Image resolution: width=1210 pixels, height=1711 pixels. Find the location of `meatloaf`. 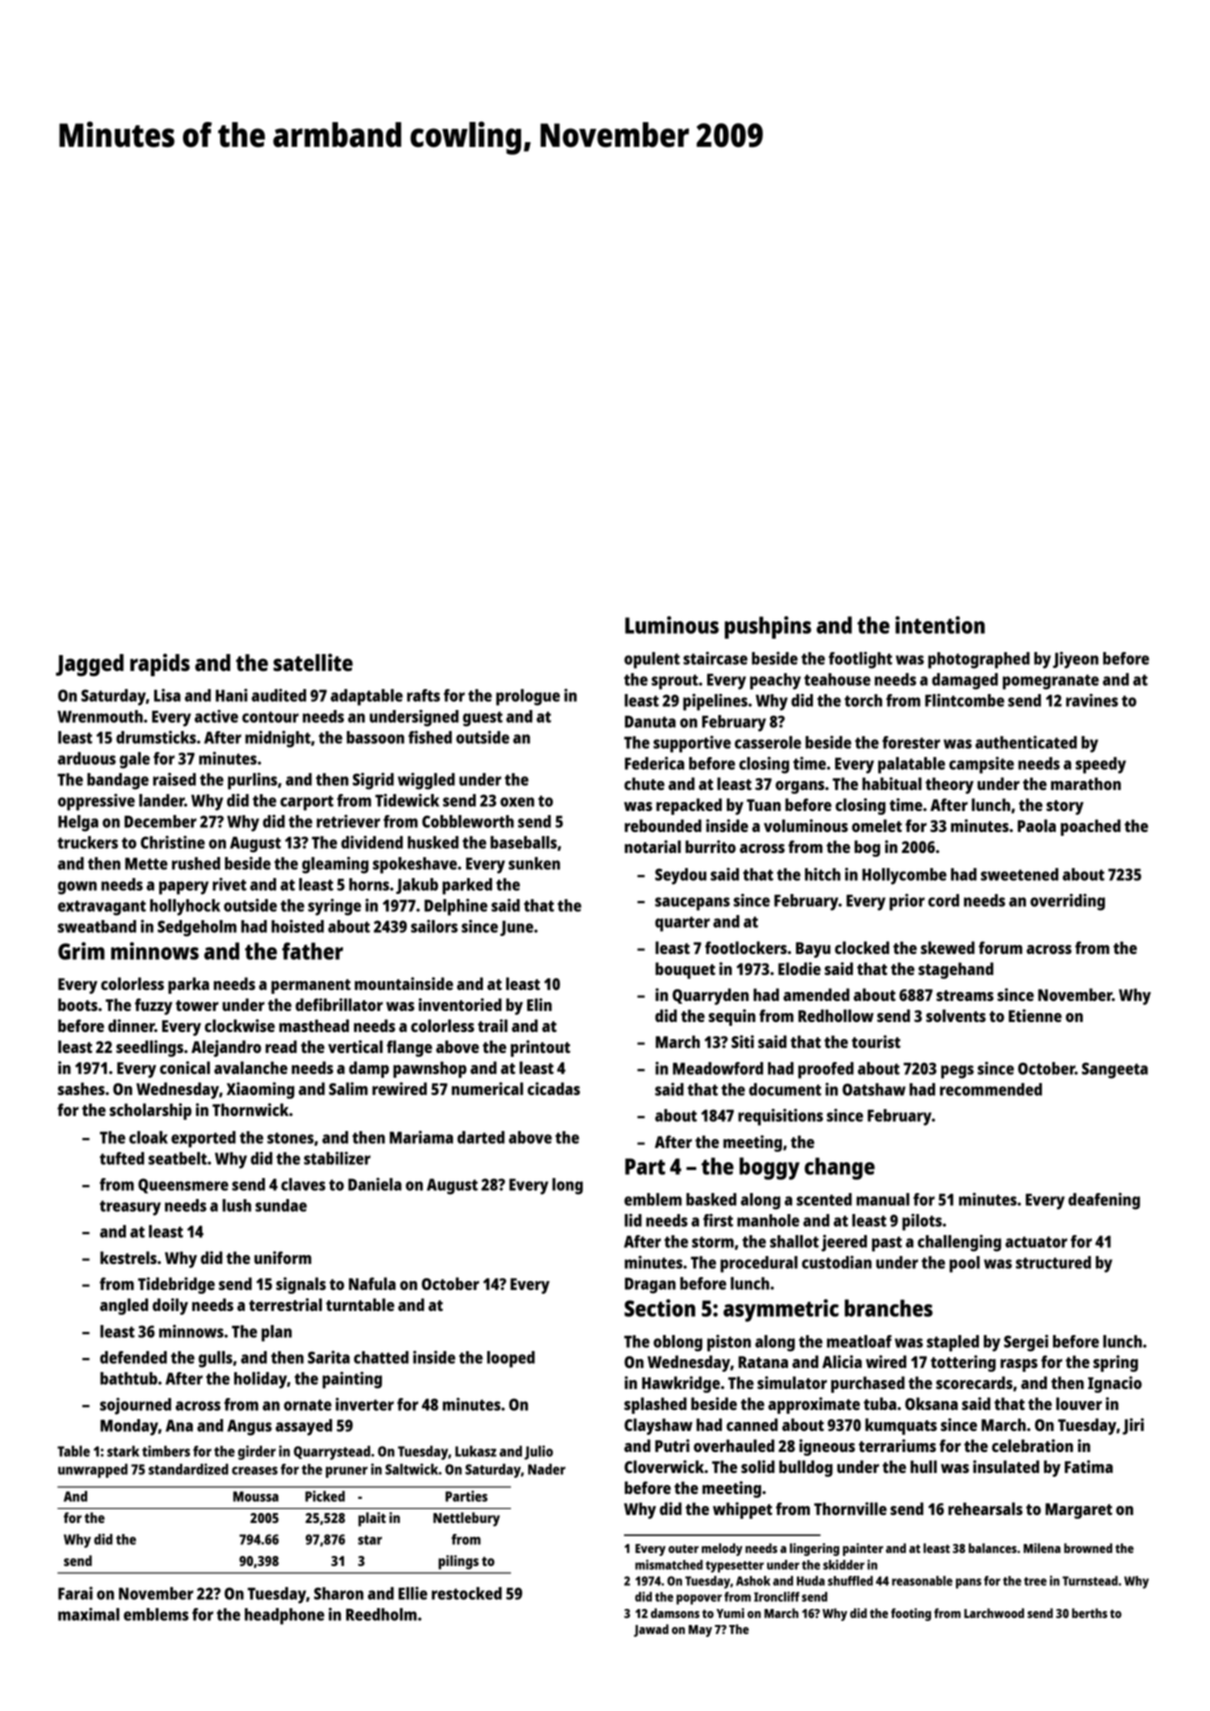

meatloaf is located at coordinates (859, 1341).
